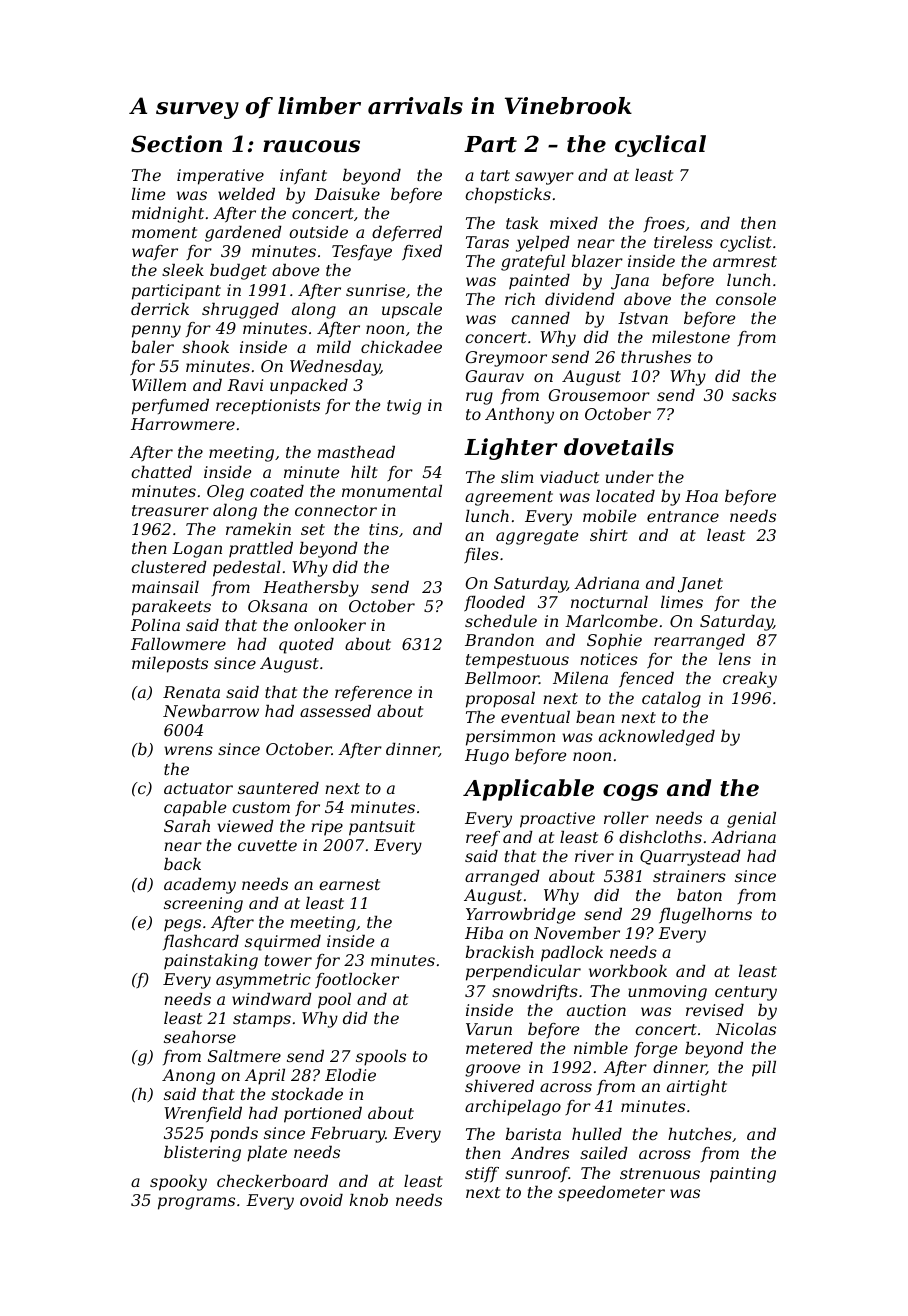 The image size is (908, 1316). Describe the element at coordinates (481, 556) in the document. I see `files` at that location.
